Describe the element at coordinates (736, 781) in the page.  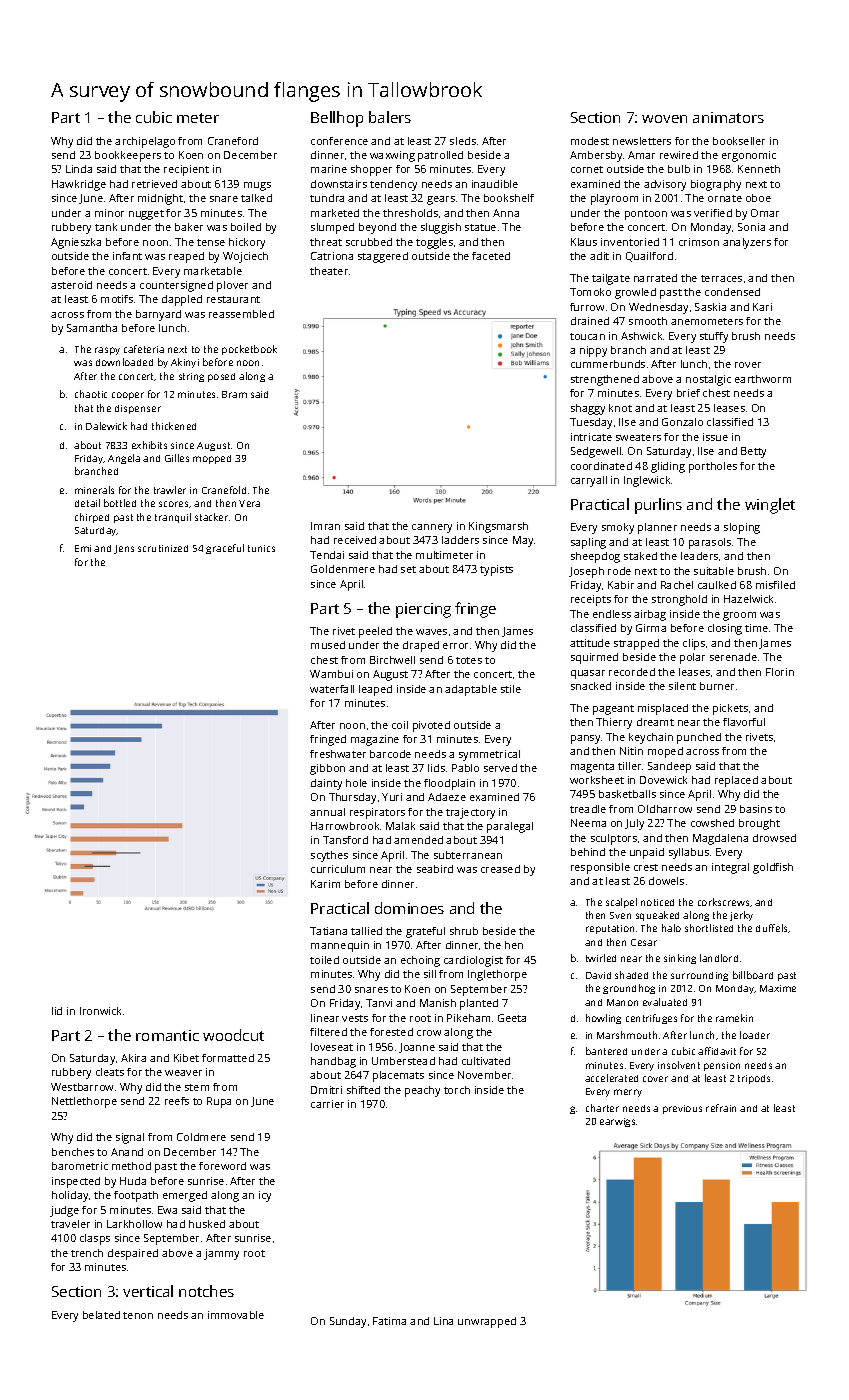
I see `replaced` at that location.
